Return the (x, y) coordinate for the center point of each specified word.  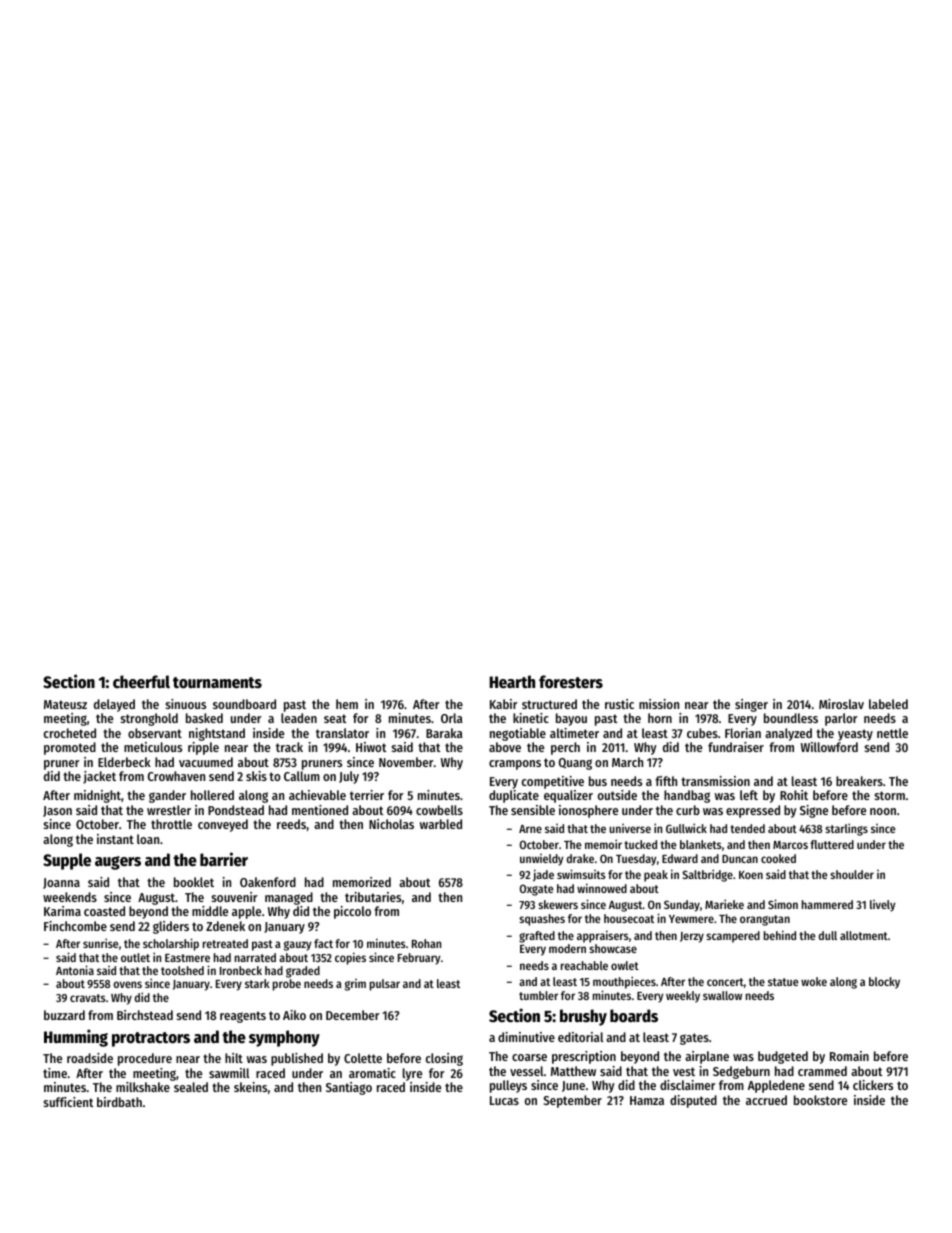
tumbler (538, 995)
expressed (753, 811)
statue (783, 982)
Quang (575, 764)
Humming (76, 1038)
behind (780, 935)
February (419, 959)
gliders (171, 927)
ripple (203, 748)
